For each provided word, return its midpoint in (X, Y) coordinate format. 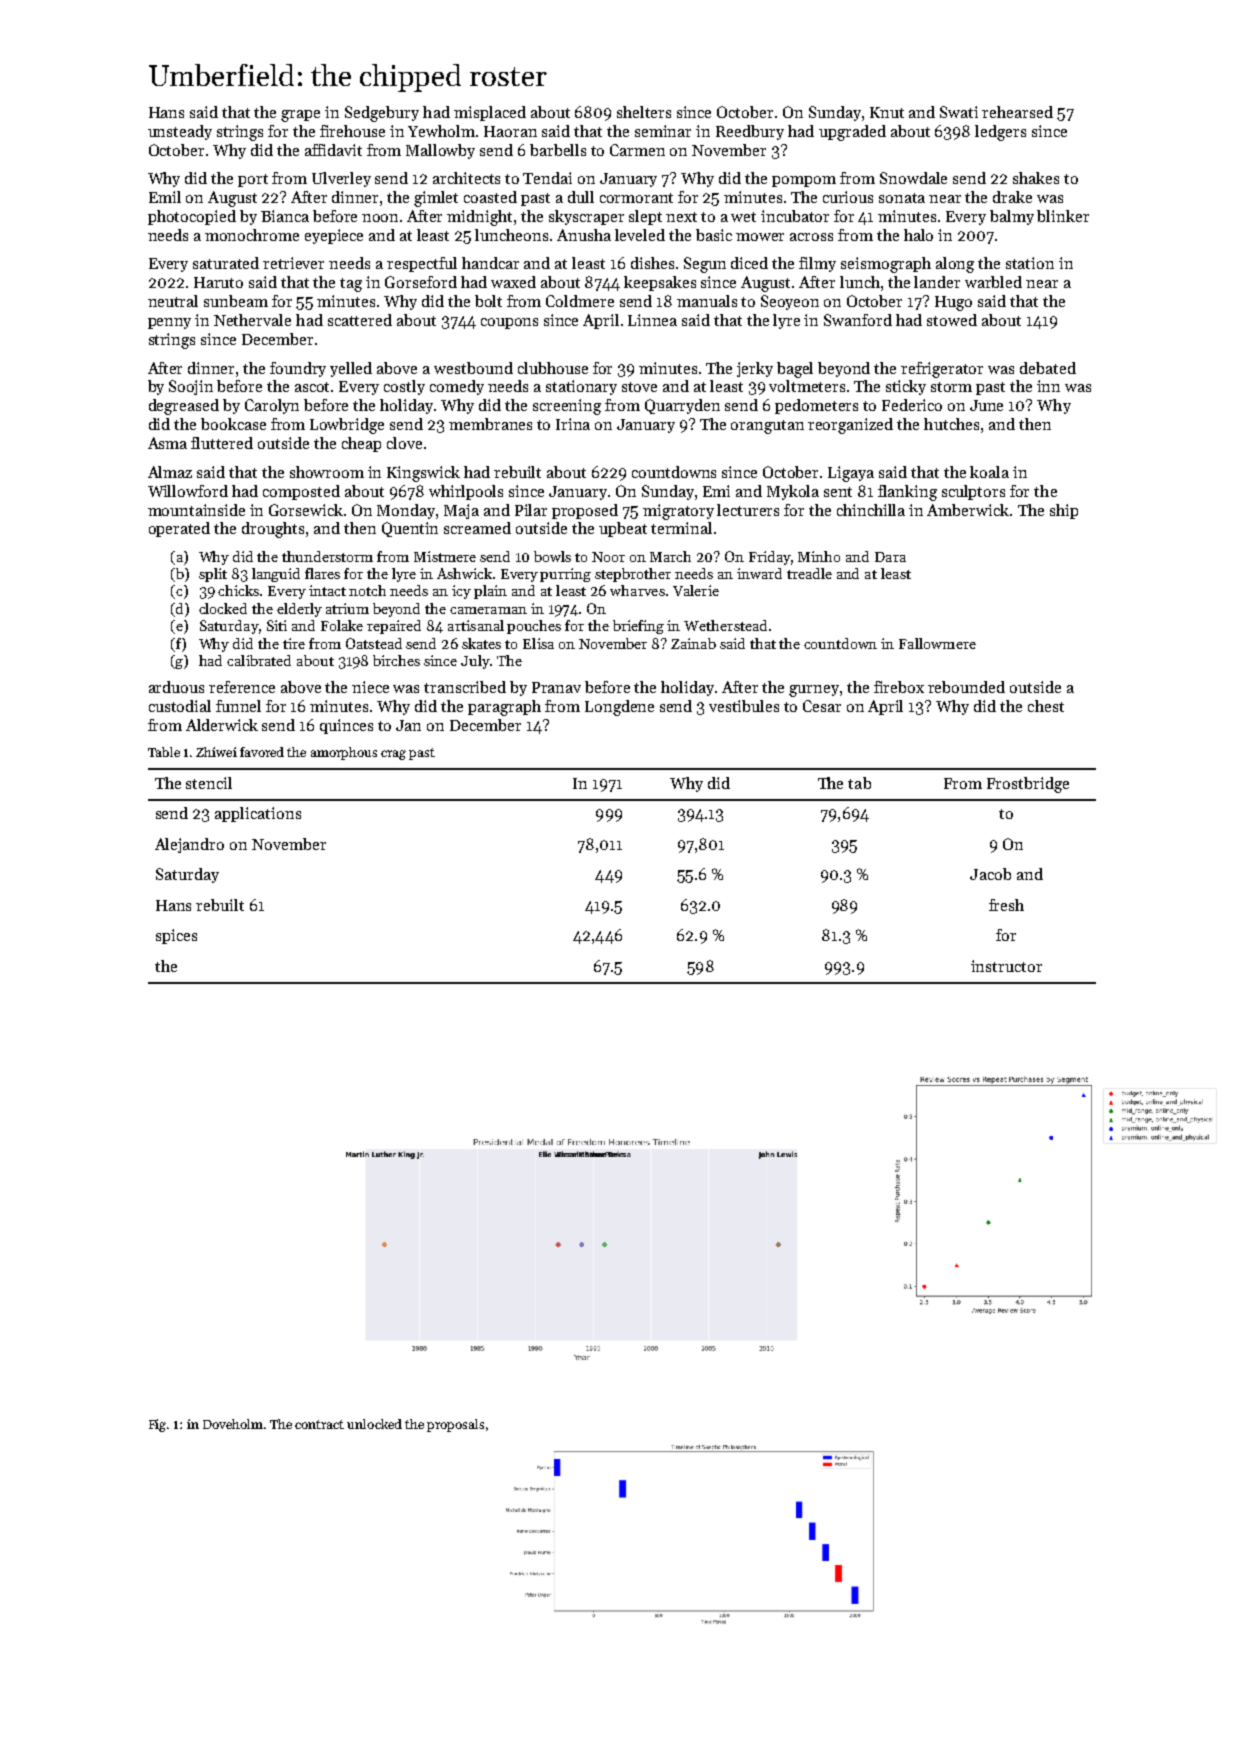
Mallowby (440, 151)
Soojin (191, 387)
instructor (1006, 966)
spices (176, 936)
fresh (1006, 905)
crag (393, 755)
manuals (707, 301)
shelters (644, 112)
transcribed (465, 687)
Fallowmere (937, 643)
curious (848, 197)
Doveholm (233, 1424)
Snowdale (913, 178)
